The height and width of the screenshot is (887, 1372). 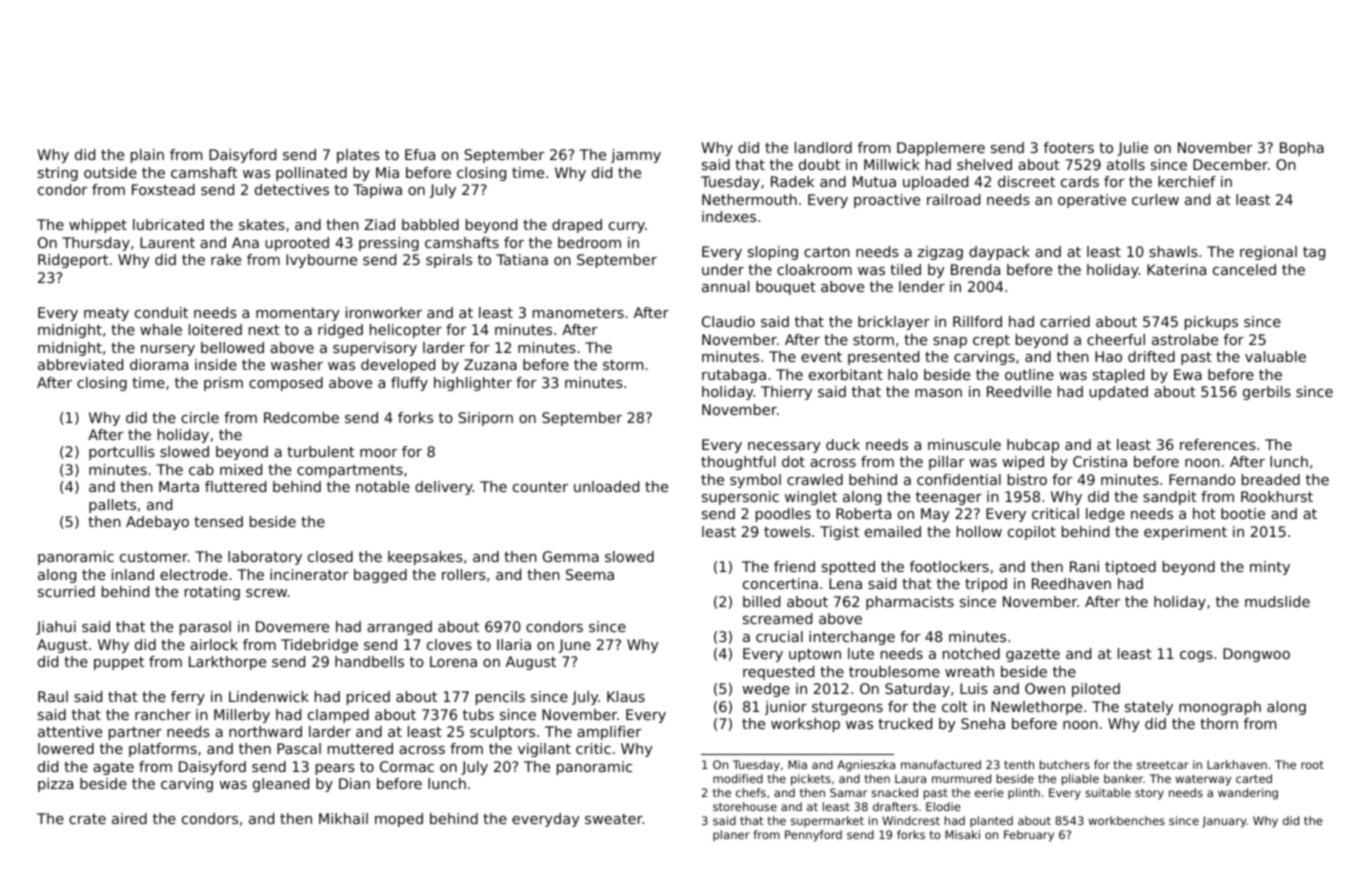 What do you see at coordinates (1033, 655) in the screenshot?
I see `gazette` at bounding box center [1033, 655].
